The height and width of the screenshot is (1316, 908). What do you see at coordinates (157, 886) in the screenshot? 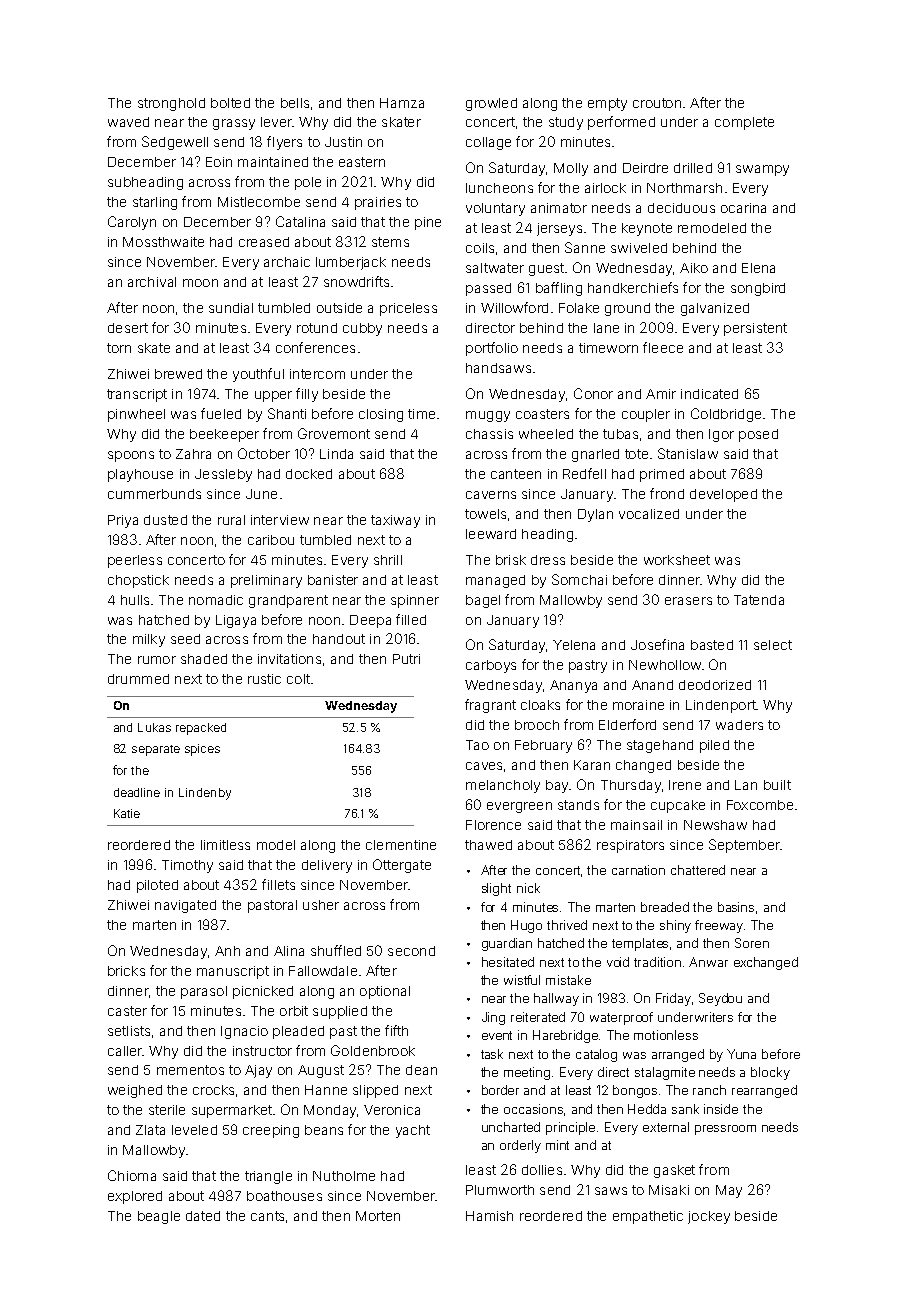
I see `piloted` at bounding box center [157, 886].
